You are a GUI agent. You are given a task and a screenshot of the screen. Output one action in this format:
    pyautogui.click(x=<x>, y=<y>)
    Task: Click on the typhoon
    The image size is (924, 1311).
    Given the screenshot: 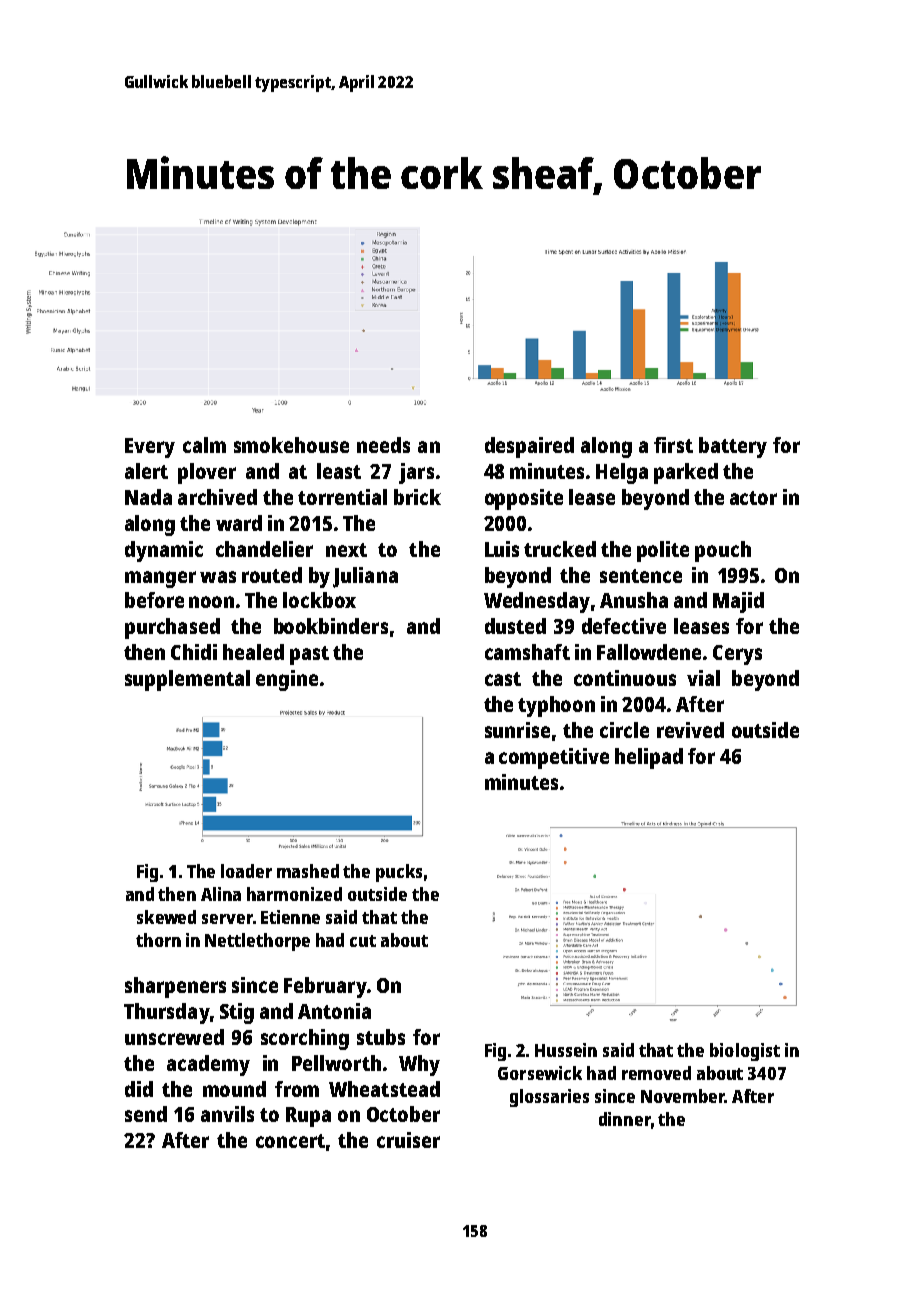 What is the action you would take?
    pyautogui.click(x=556, y=706)
